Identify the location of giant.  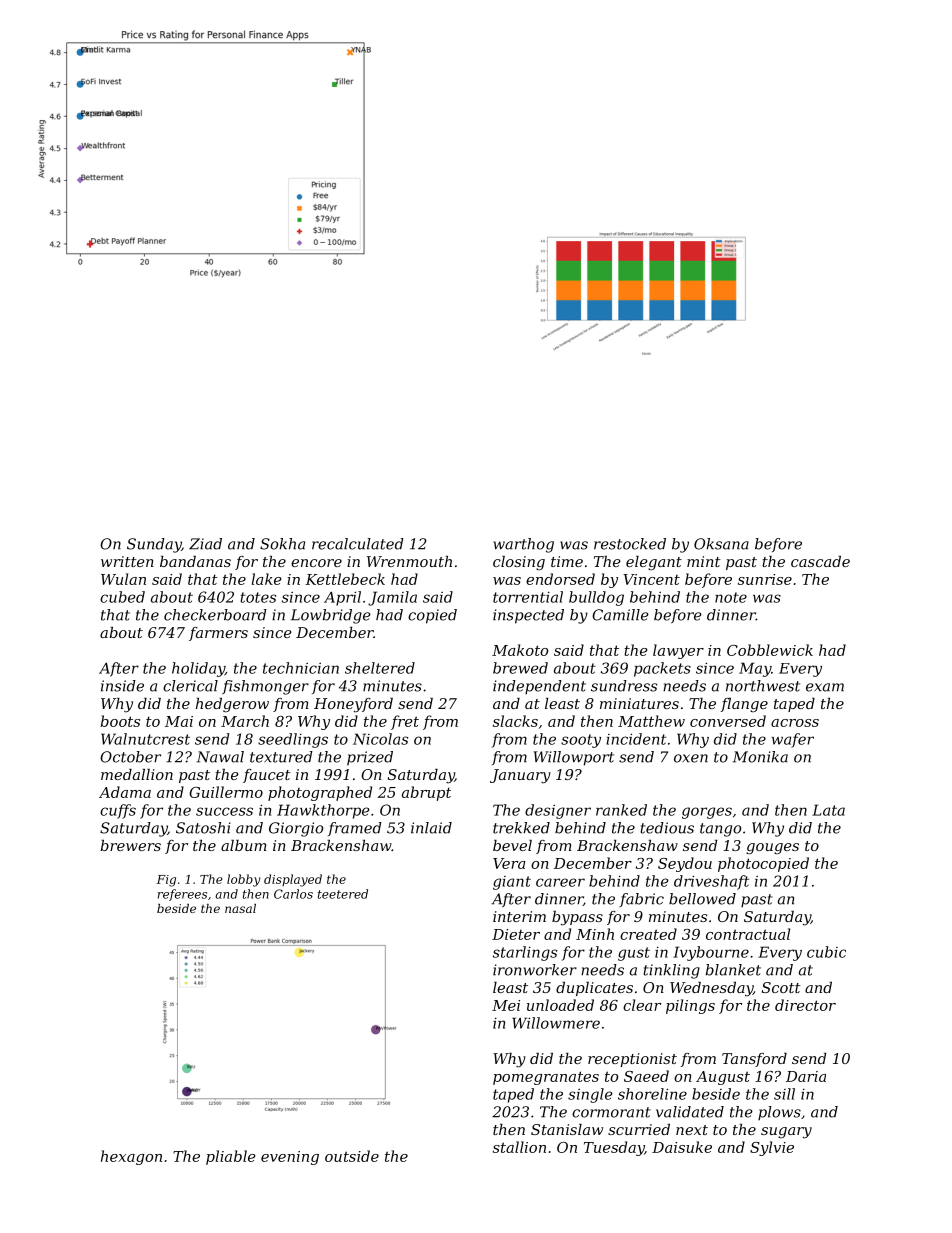
(512, 883).
